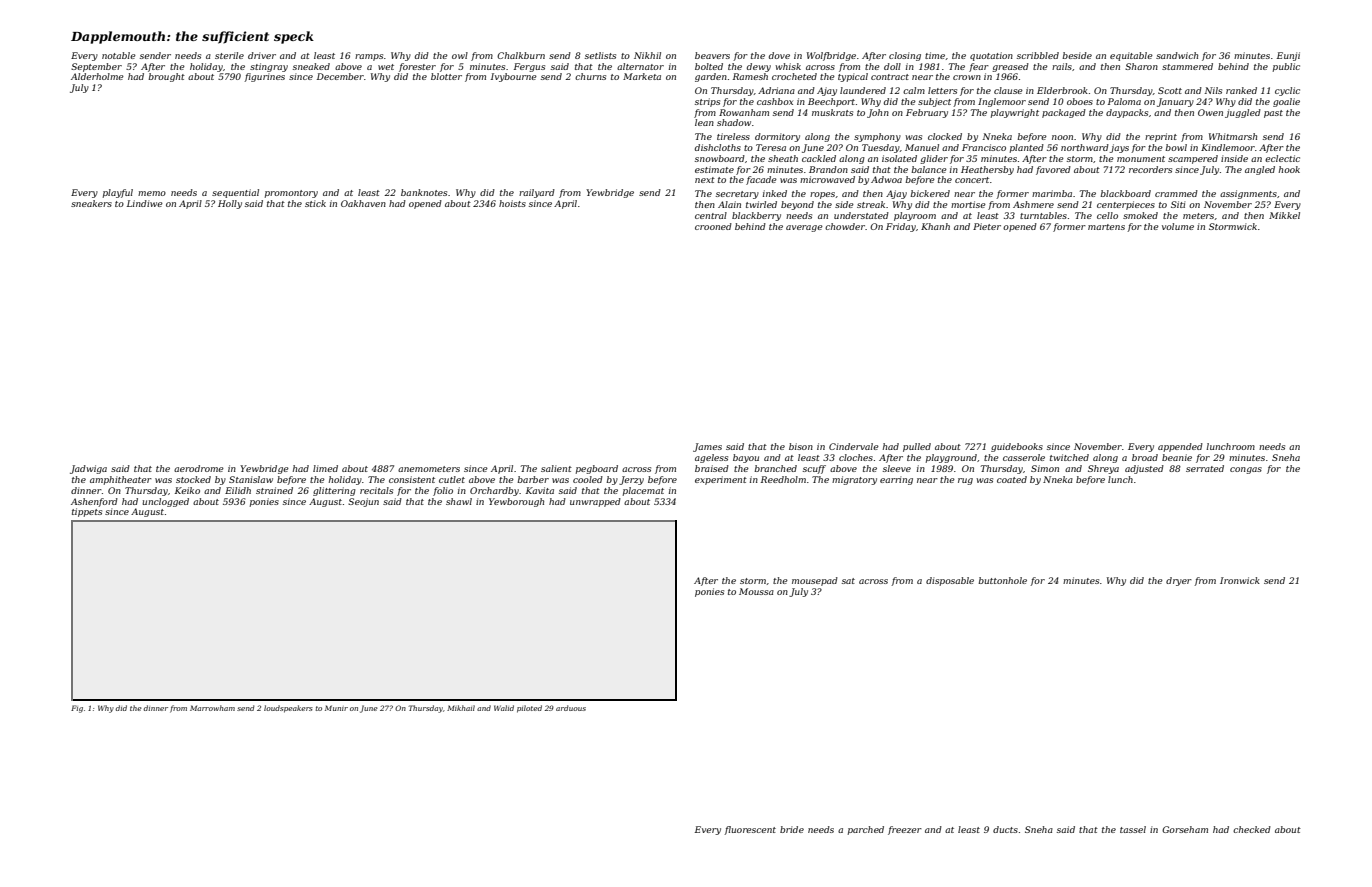 The image size is (1372, 887). What do you see at coordinates (516, 502) in the screenshot?
I see `Yewborough` at bounding box center [516, 502].
